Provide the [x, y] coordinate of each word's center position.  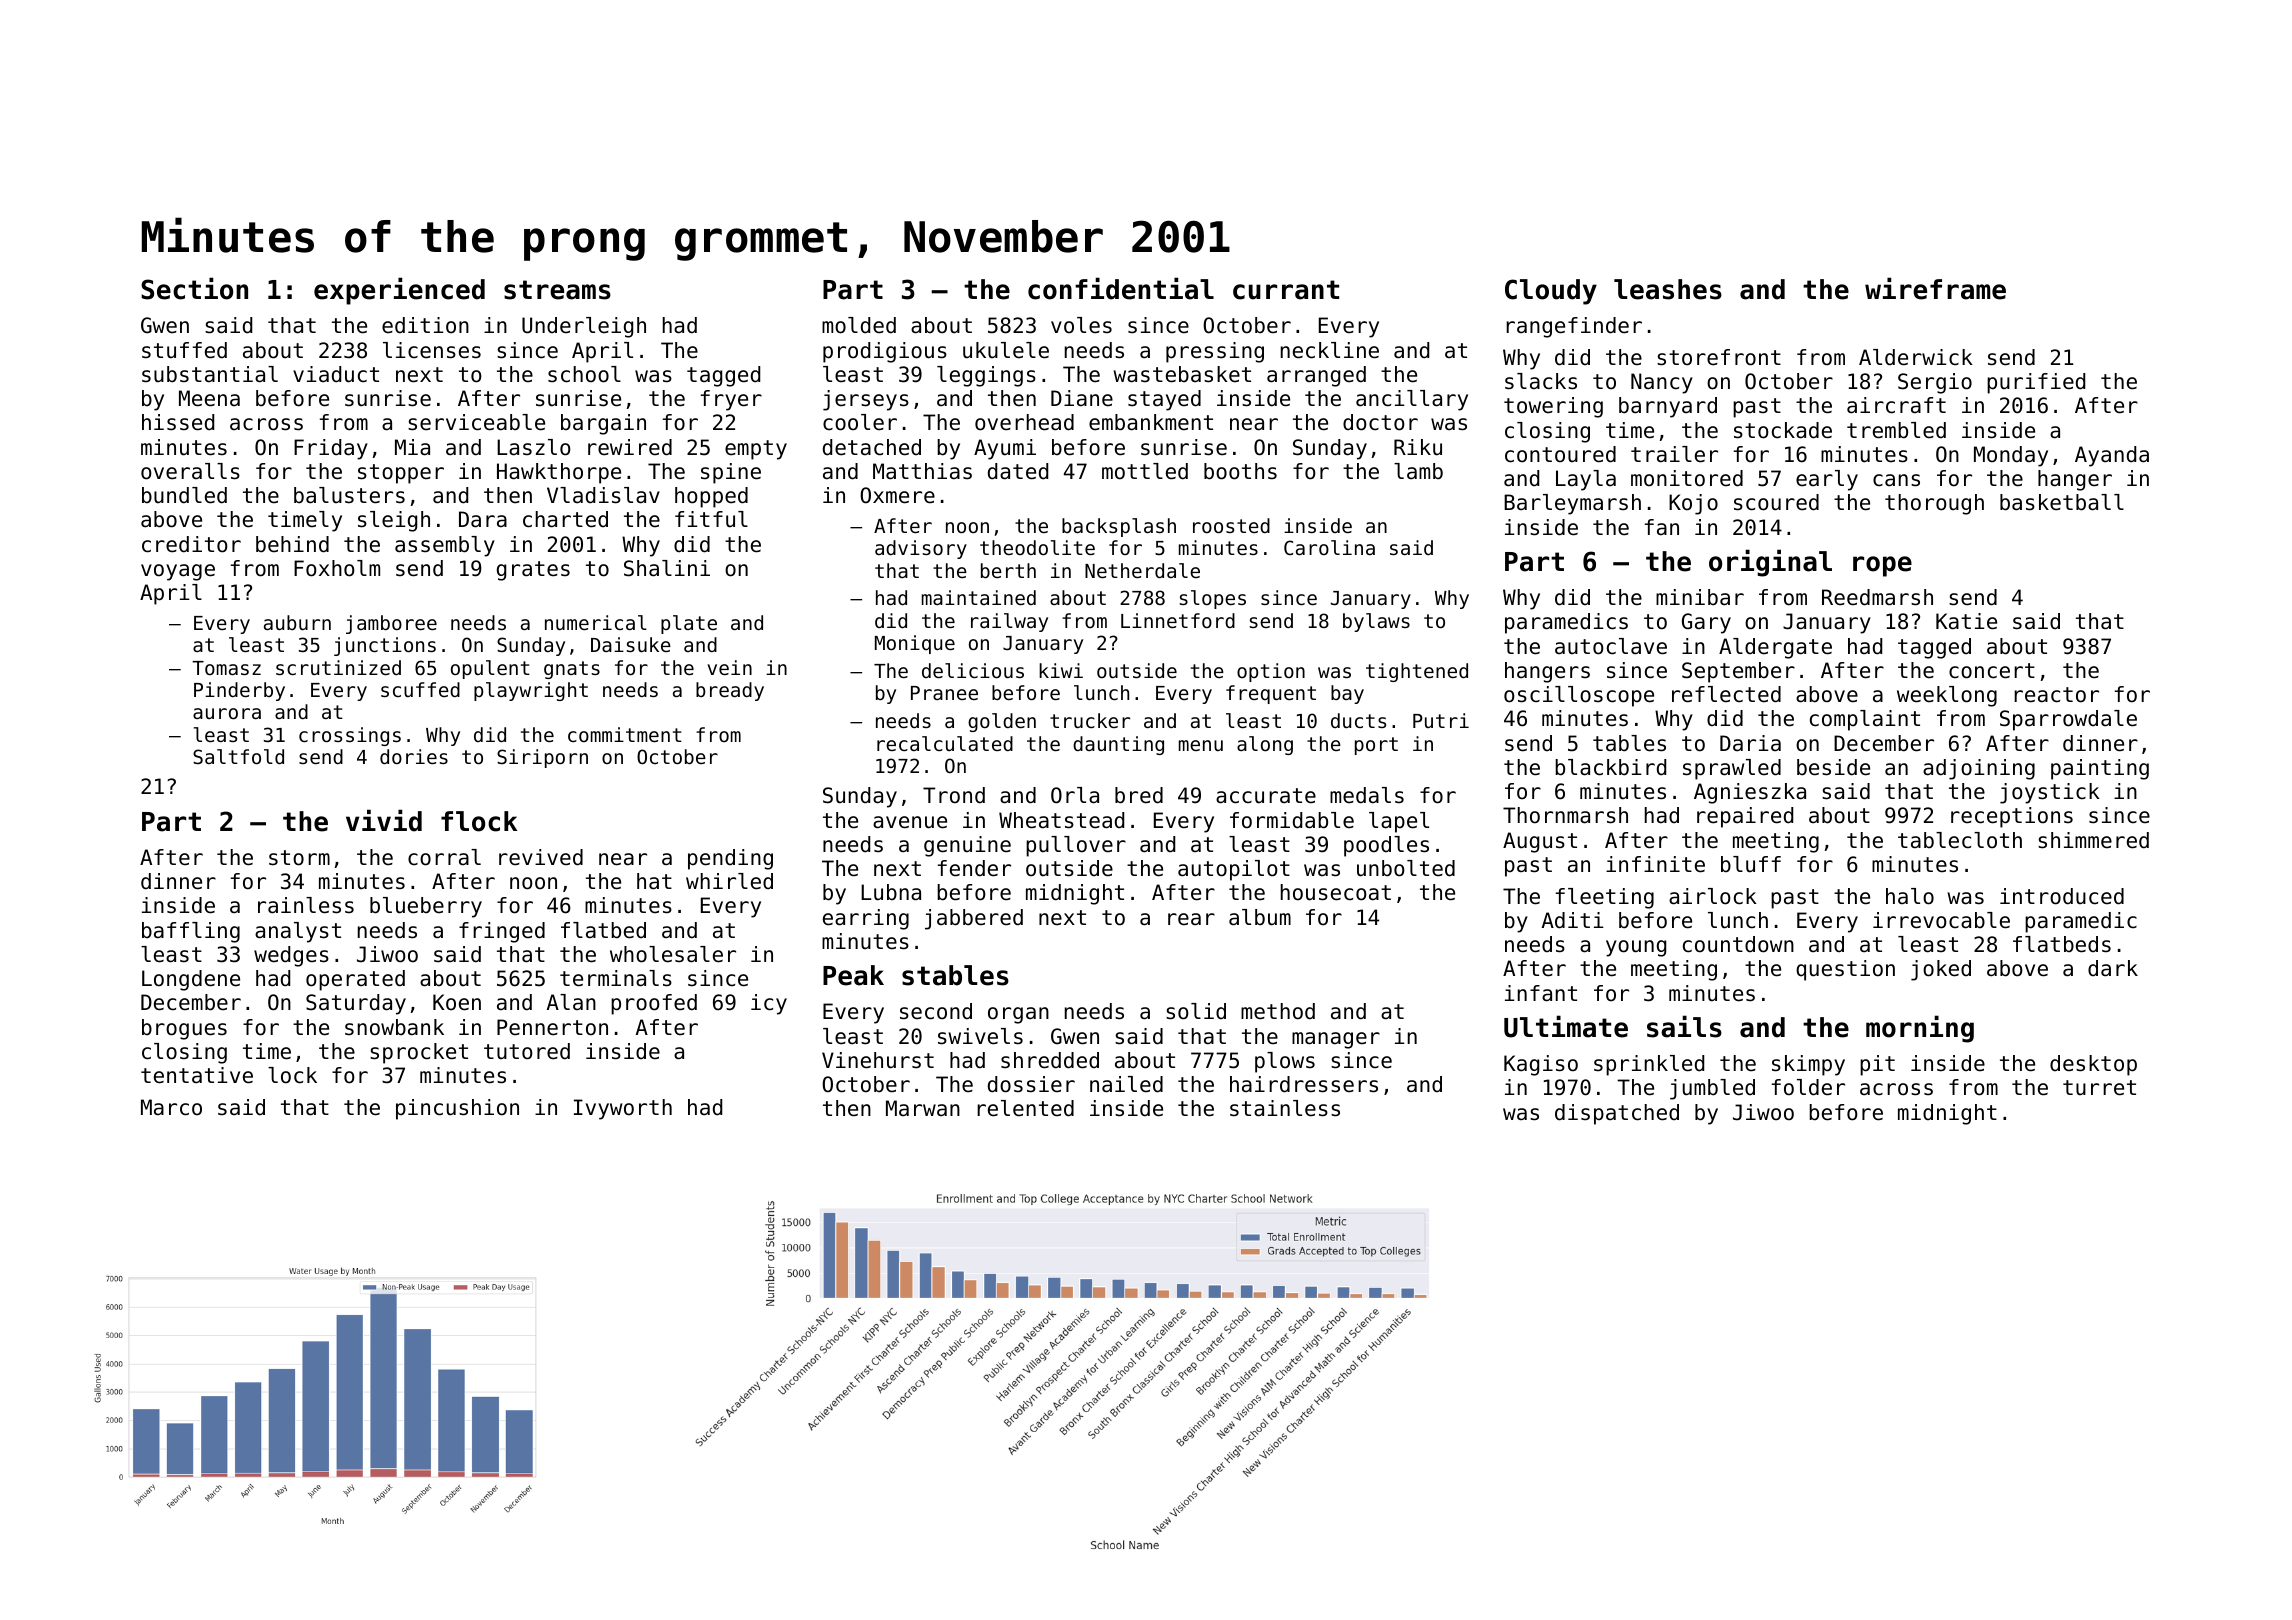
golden [1002, 722]
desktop [2093, 1065]
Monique [915, 644]
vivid [384, 820]
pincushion [457, 1109]
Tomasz [226, 668]
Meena [209, 398]
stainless [1285, 1108]
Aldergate [1775, 648]
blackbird [1610, 767]
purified [2036, 383]
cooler [860, 422]
